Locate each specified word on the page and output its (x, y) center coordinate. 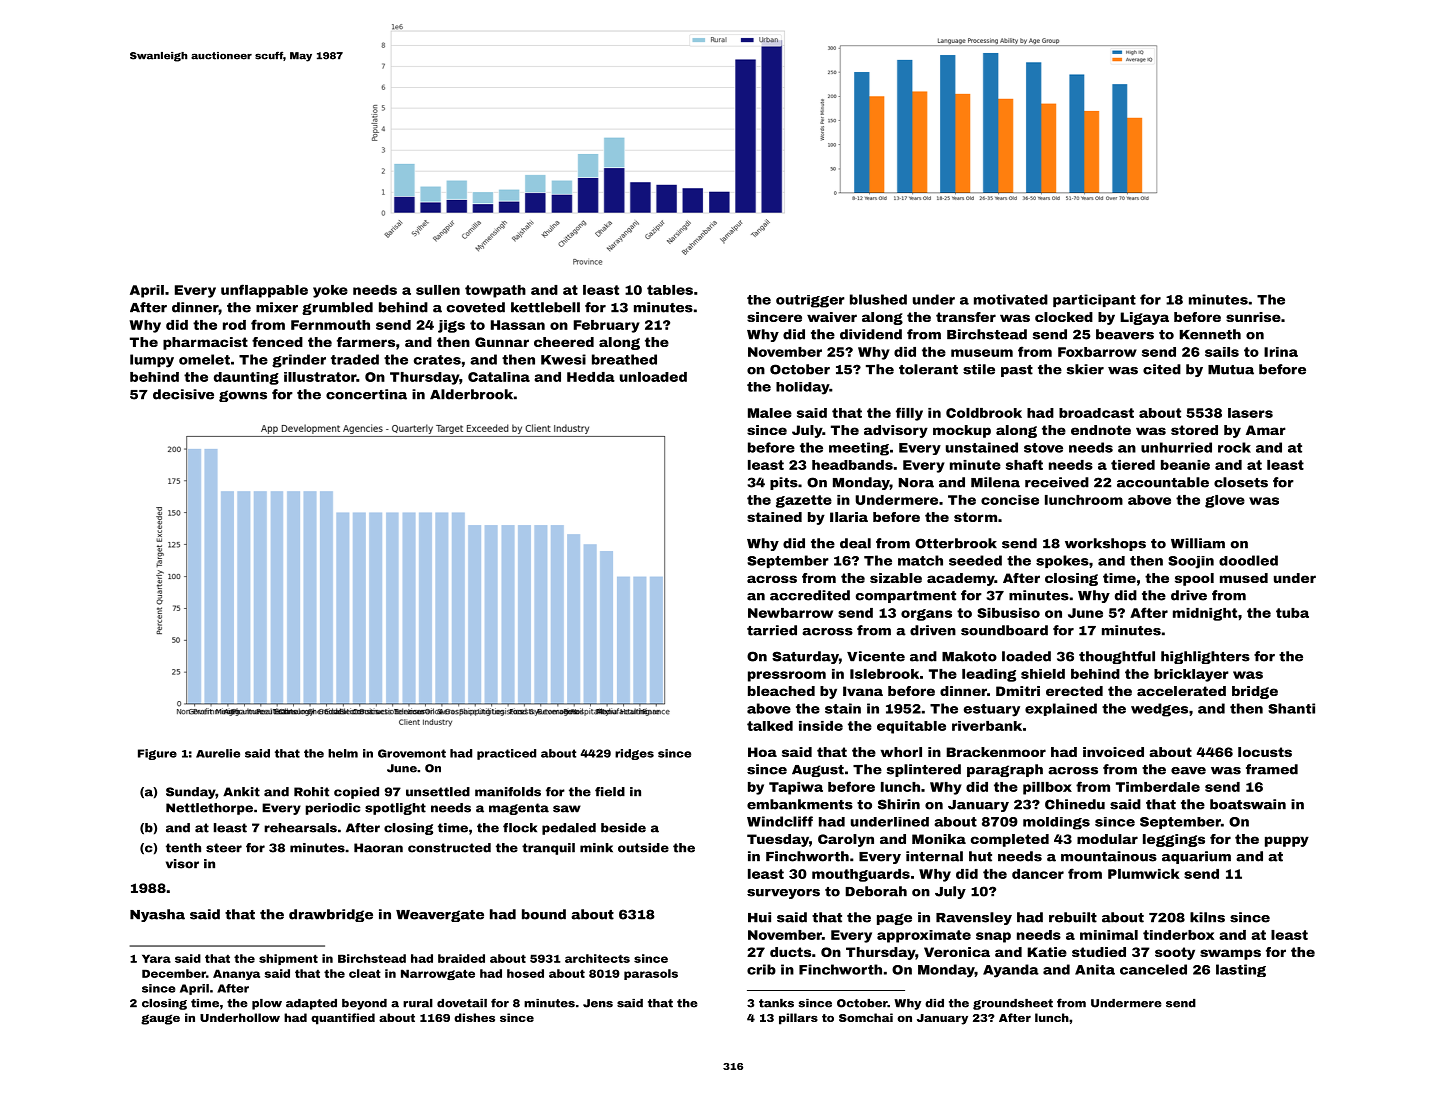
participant (1094, 300)
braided (461, 958)
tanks (776, 1003)
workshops (1105, 544)
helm (343, 753)
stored (1194, 430)
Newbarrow (790, 613)
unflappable (264, 291)
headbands (852, 465)
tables (670, 290)
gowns (243, 396)
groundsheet (1013, 1004)
